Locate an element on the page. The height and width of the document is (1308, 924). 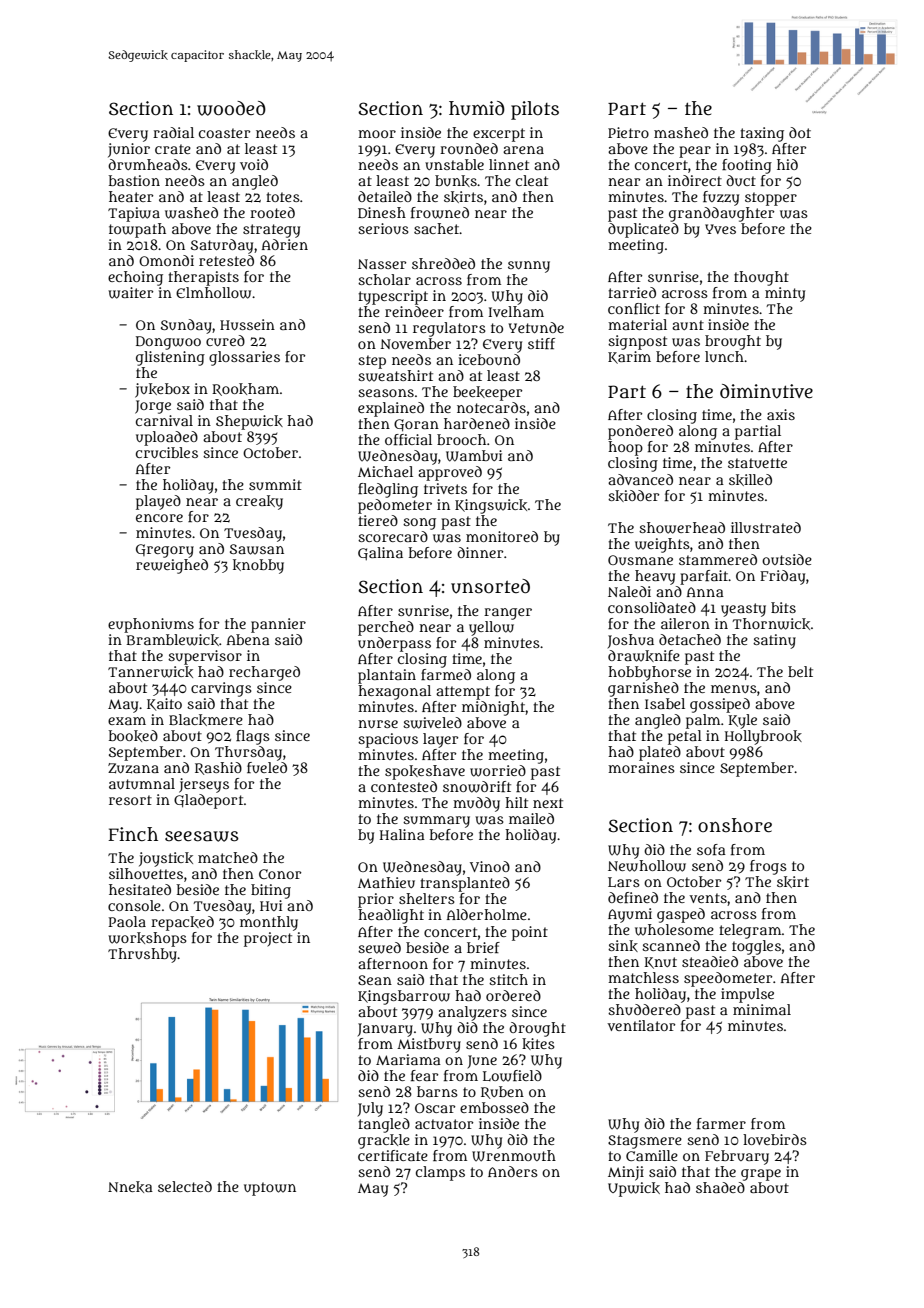
material is located at coordinates (637, 324).
